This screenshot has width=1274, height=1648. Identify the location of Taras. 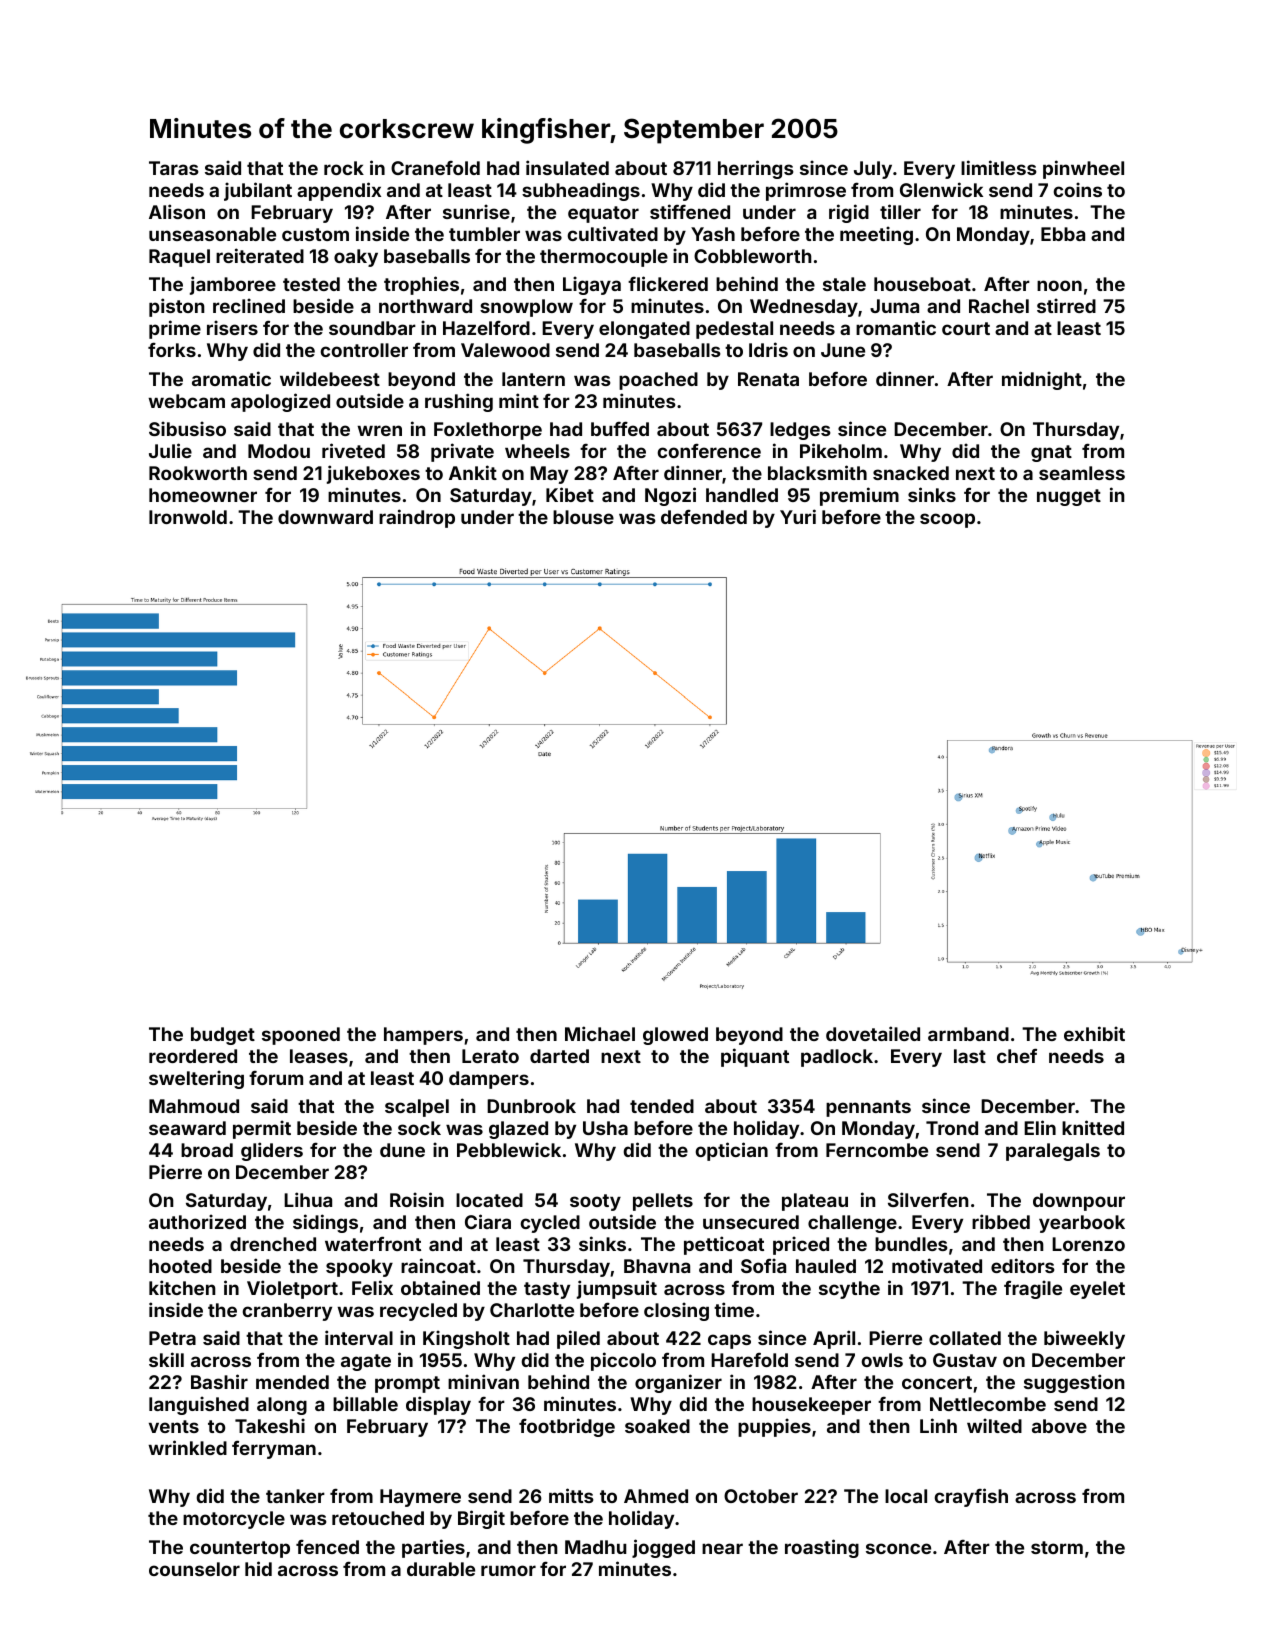
(174, 168).
